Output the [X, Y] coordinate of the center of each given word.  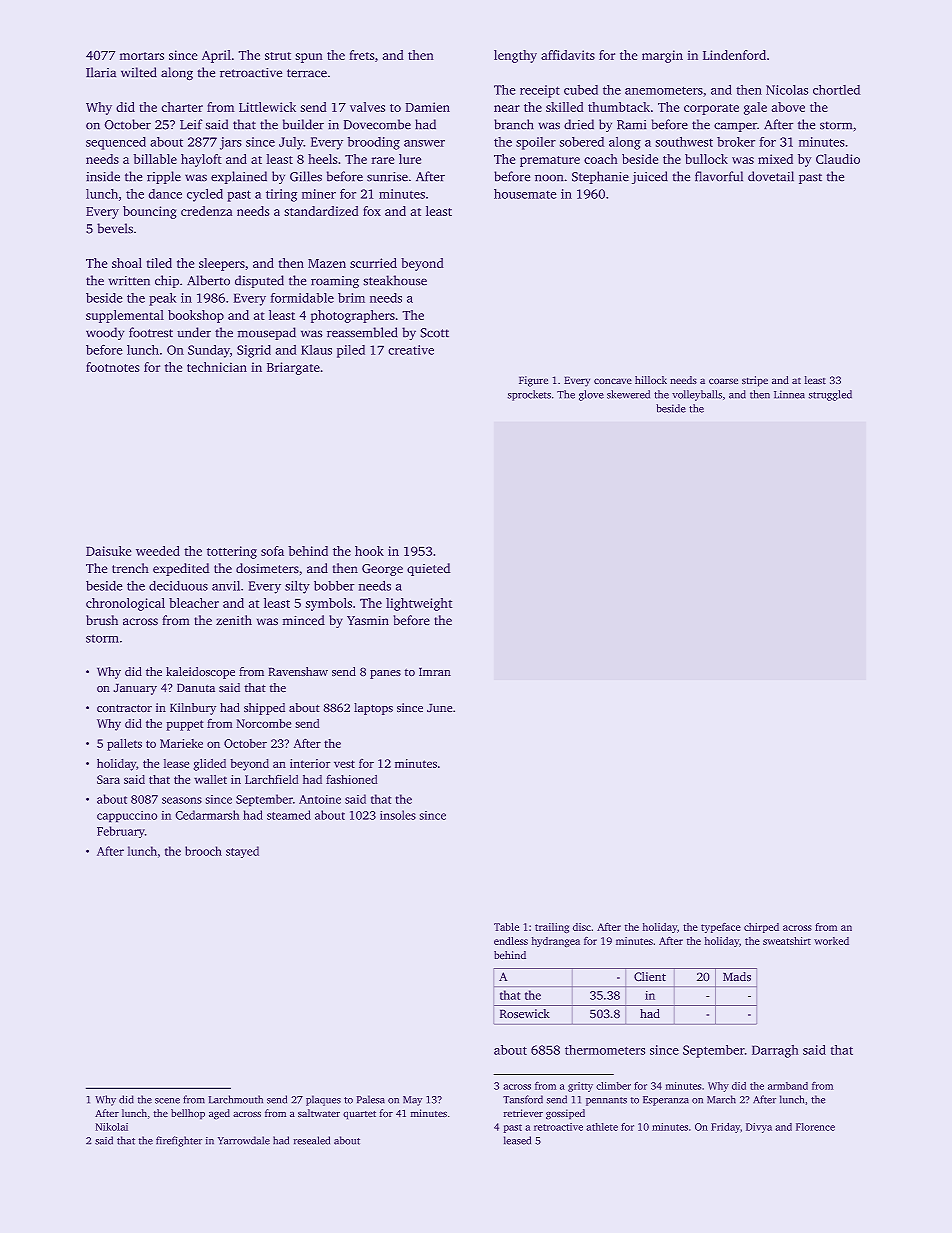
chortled [837, 89]
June [439, 708]
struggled [830, 395]
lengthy [515, 56]
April [216, 56]
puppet [185, 725]
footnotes [113, 367]
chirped [761, 928]
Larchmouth [235, 1099]
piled [351, 351]
